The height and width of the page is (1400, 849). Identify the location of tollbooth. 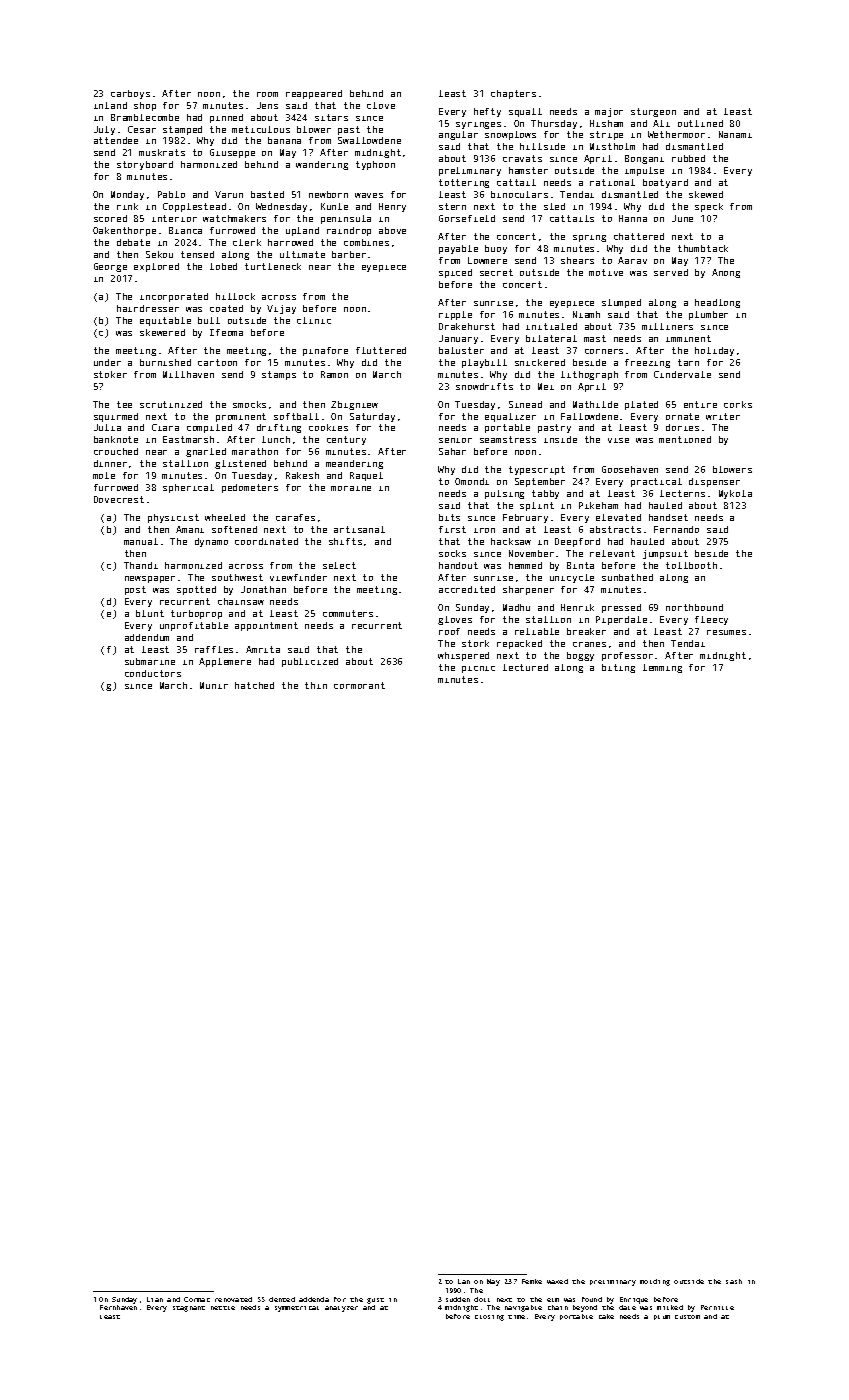
(691, 565).
